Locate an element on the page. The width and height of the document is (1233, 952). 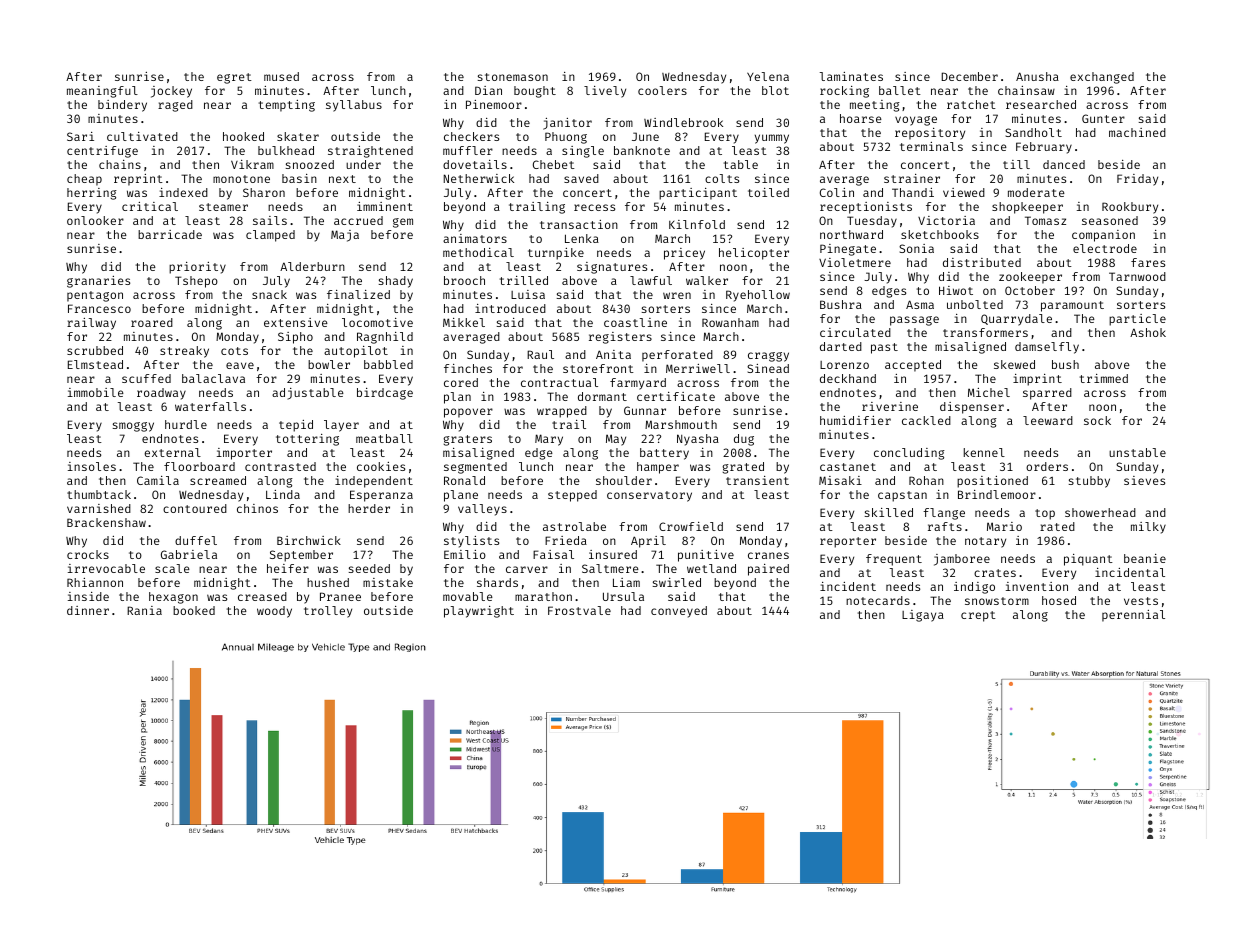
humidifier is located at coordinates (855, 420).
